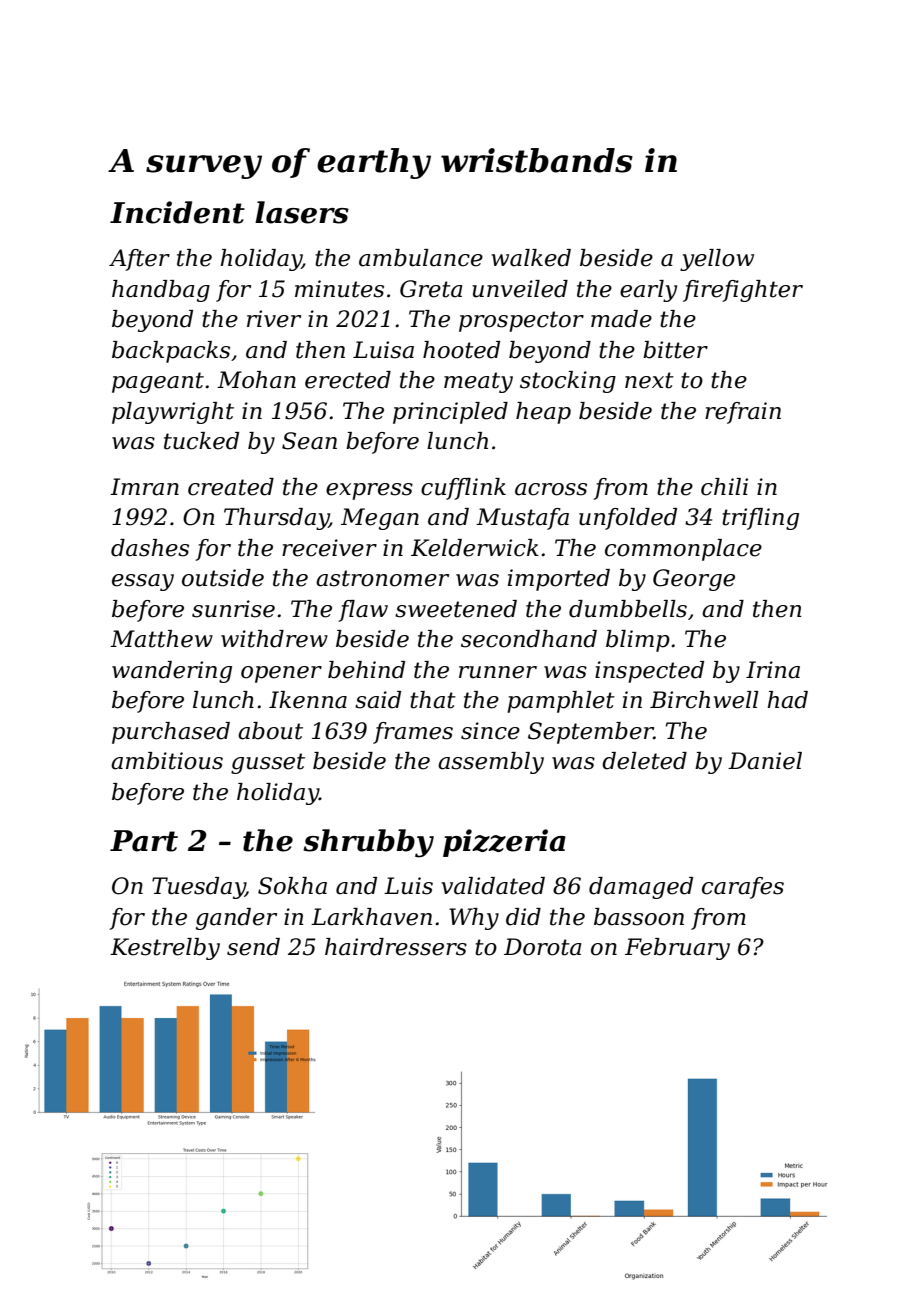  Describe the element at coordinates (144, 841) in the screenshot. I see `Part` at that location.
